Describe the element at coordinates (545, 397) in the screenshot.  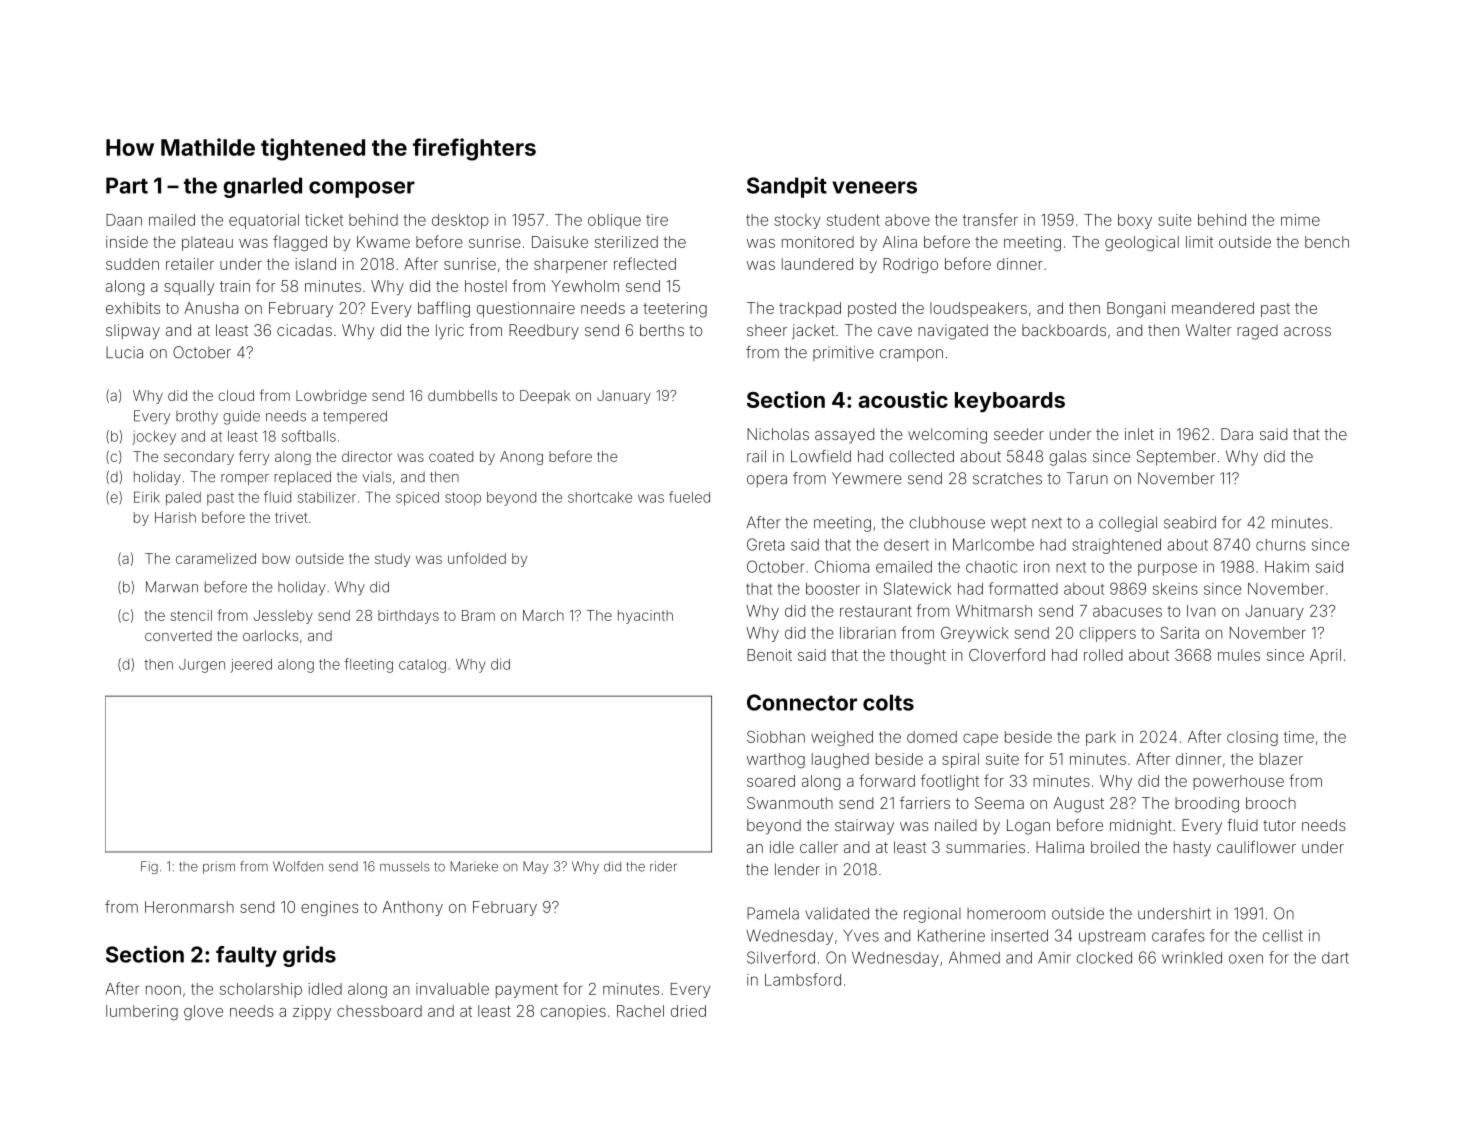
I see `Deepak` at that location.
